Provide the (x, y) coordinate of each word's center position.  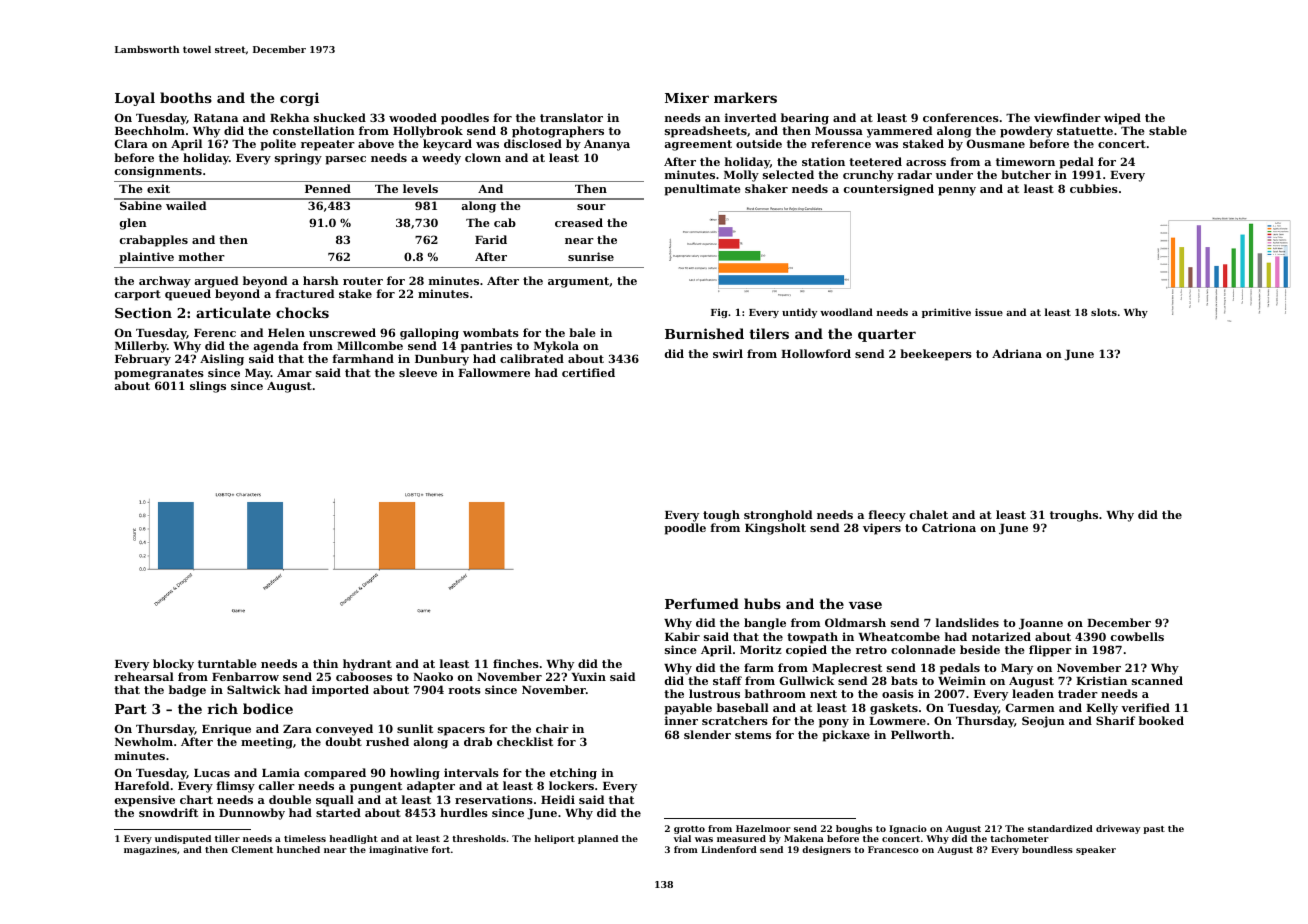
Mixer (687, 97)
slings (208, 387)
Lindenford (729, 849)
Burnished (704, 333)
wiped (1122, 119)
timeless (305, 838)
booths (186, 97)
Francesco (893, 849)
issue (989, 312)
